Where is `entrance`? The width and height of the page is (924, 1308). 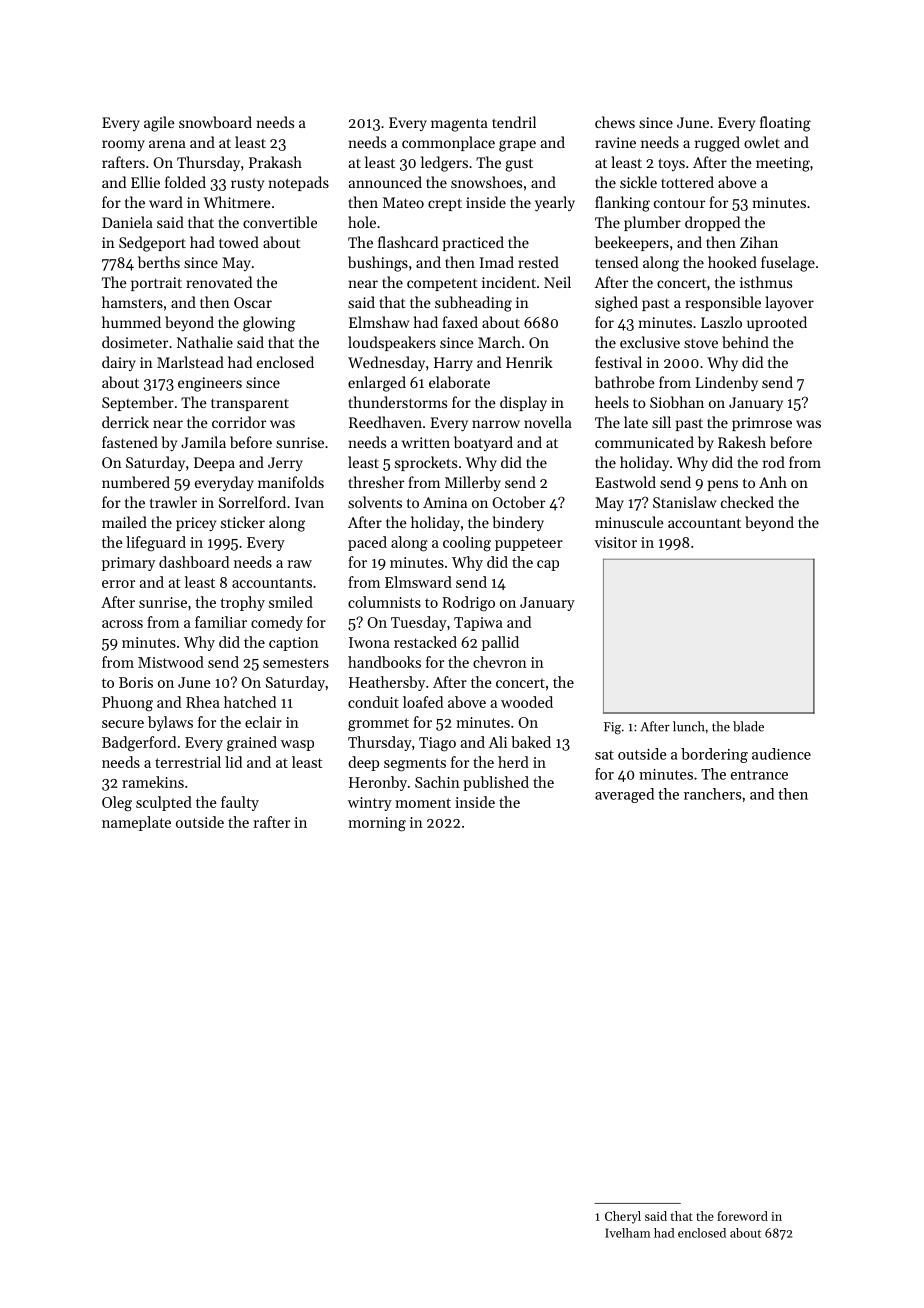
entrance is located at coordinates (759, 775).
